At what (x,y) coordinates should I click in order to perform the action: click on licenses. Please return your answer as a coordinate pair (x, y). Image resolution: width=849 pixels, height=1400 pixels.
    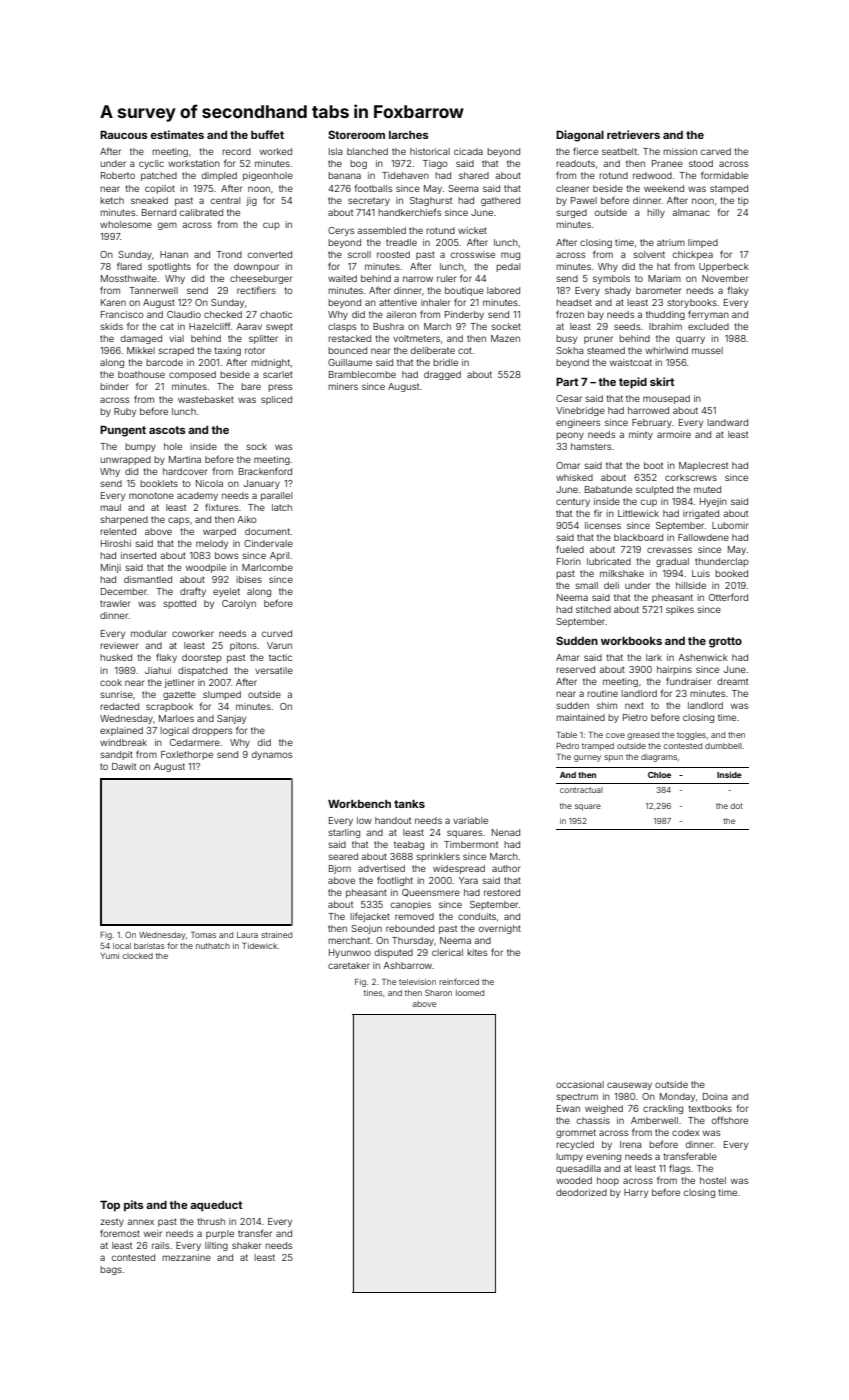
    Looking at the image, I should click on (603, 525).
